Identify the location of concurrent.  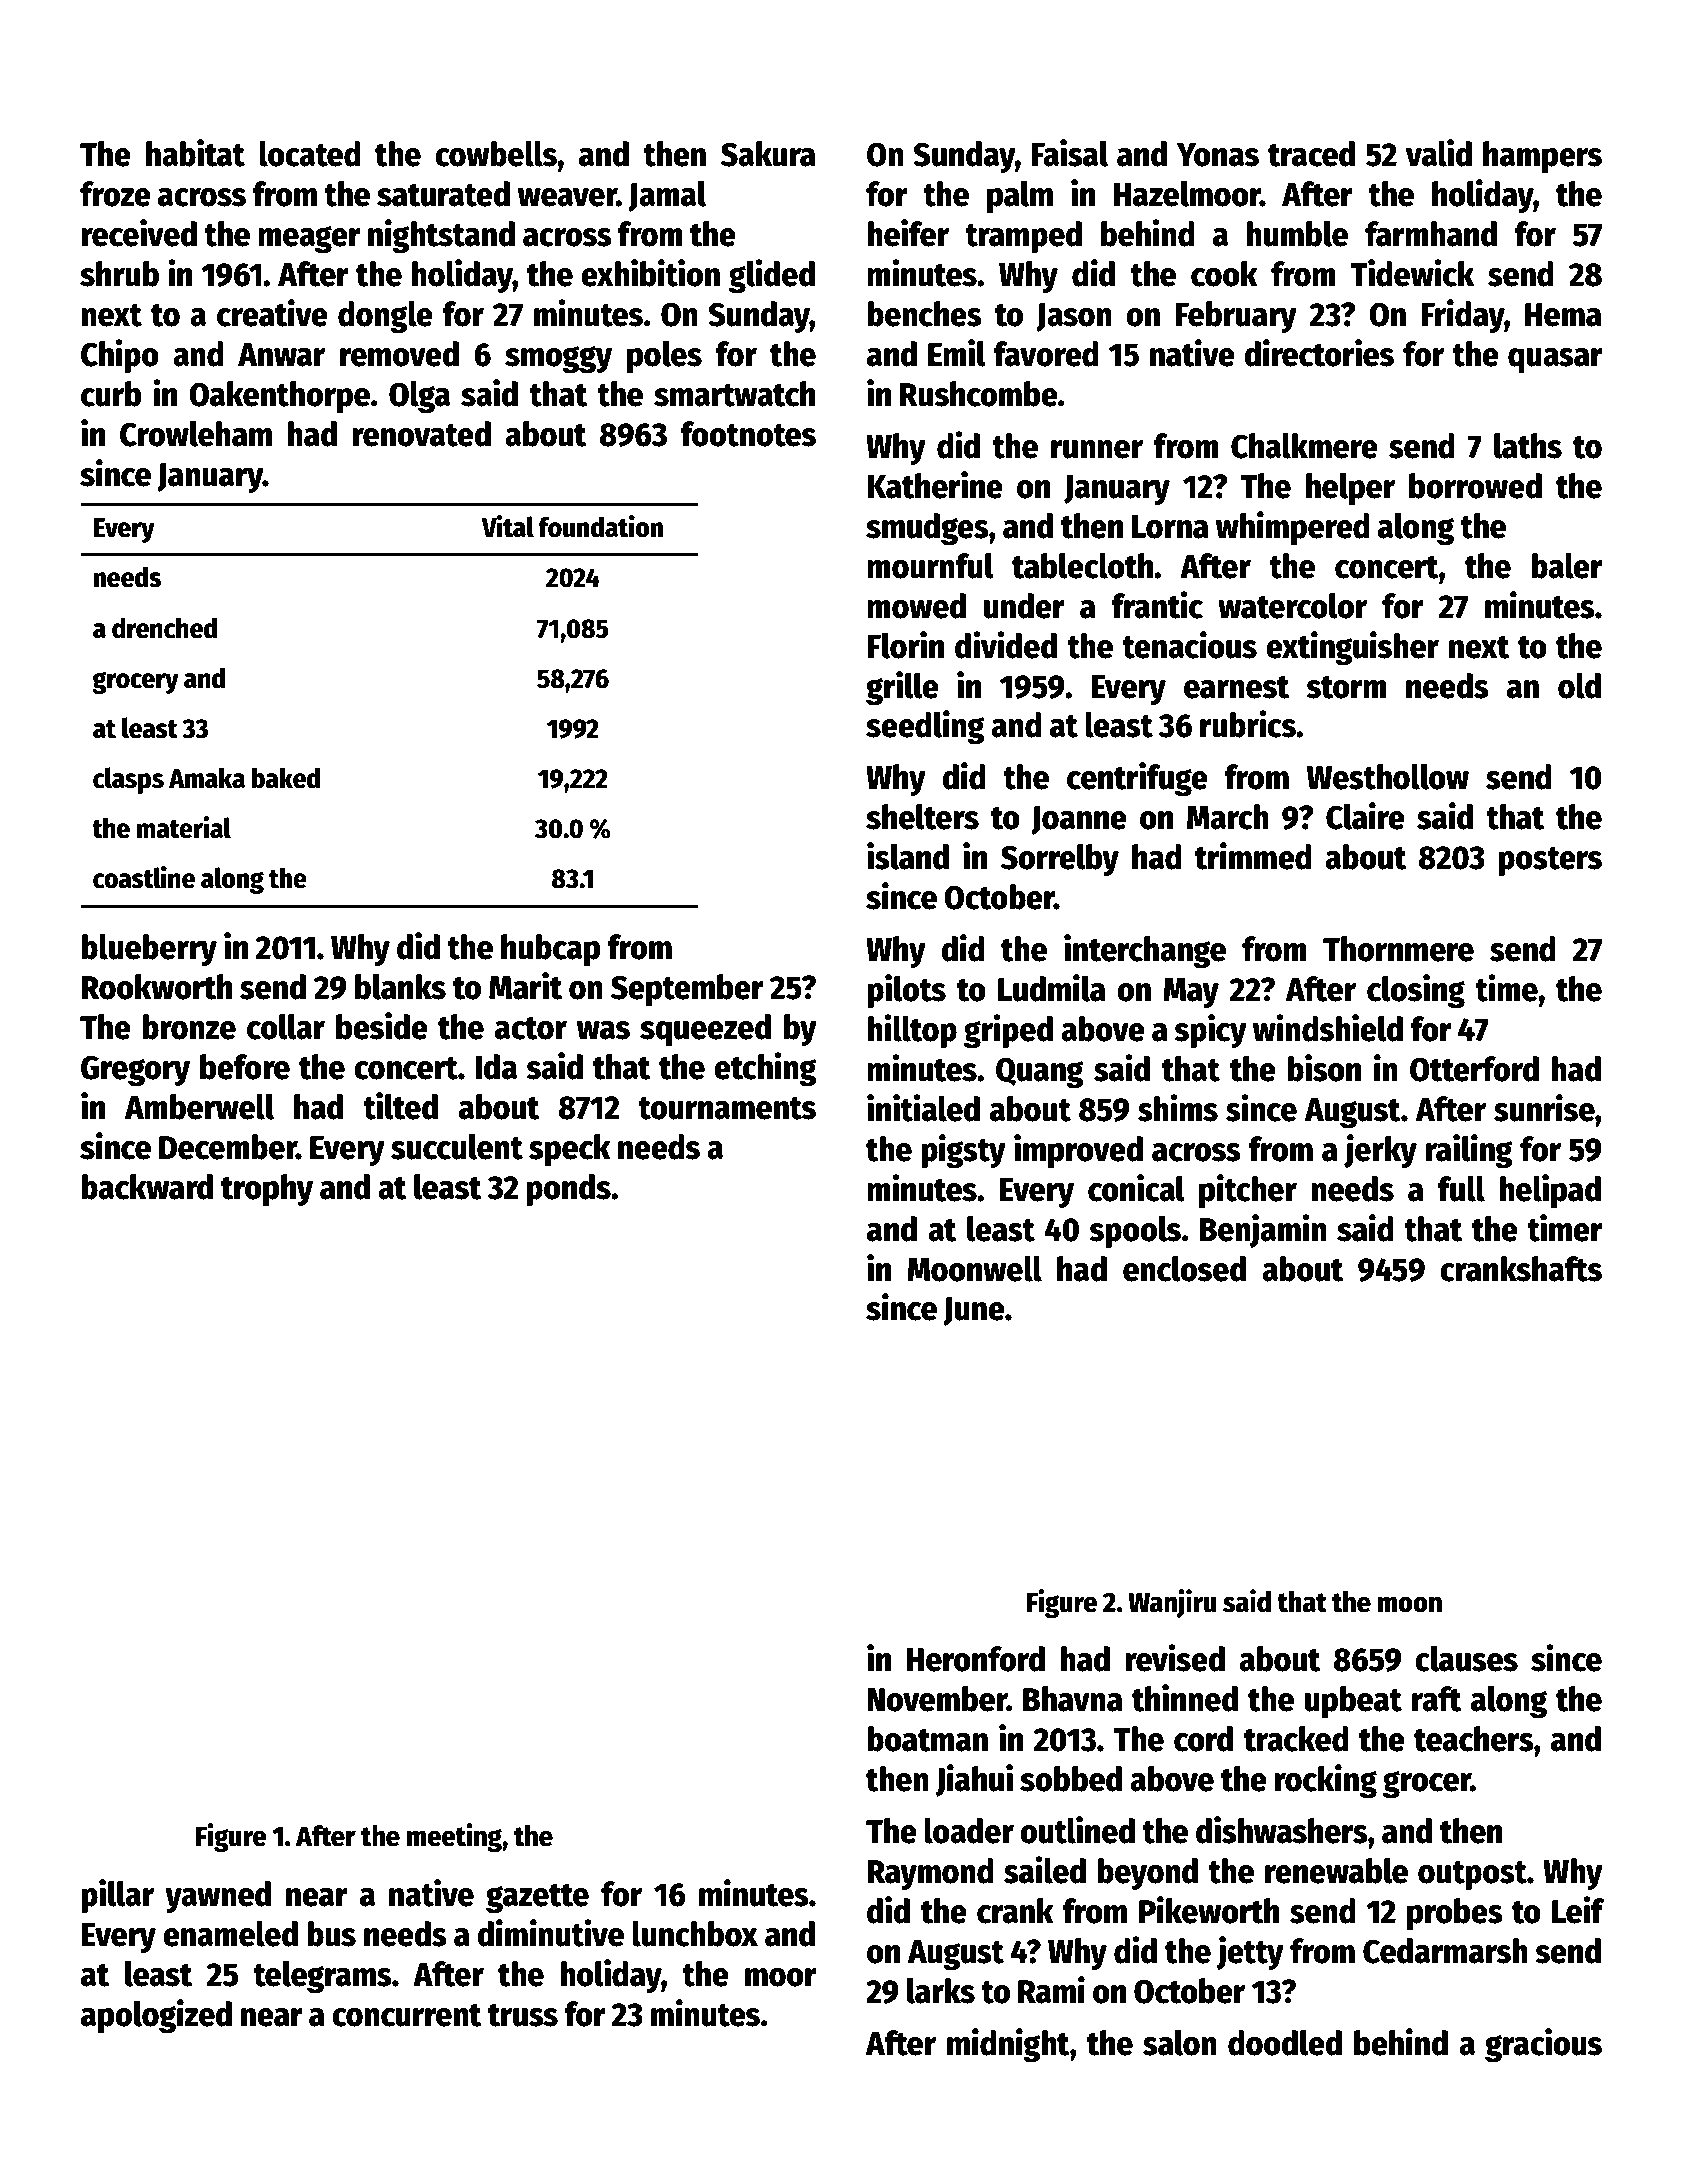
(407, 2015).
